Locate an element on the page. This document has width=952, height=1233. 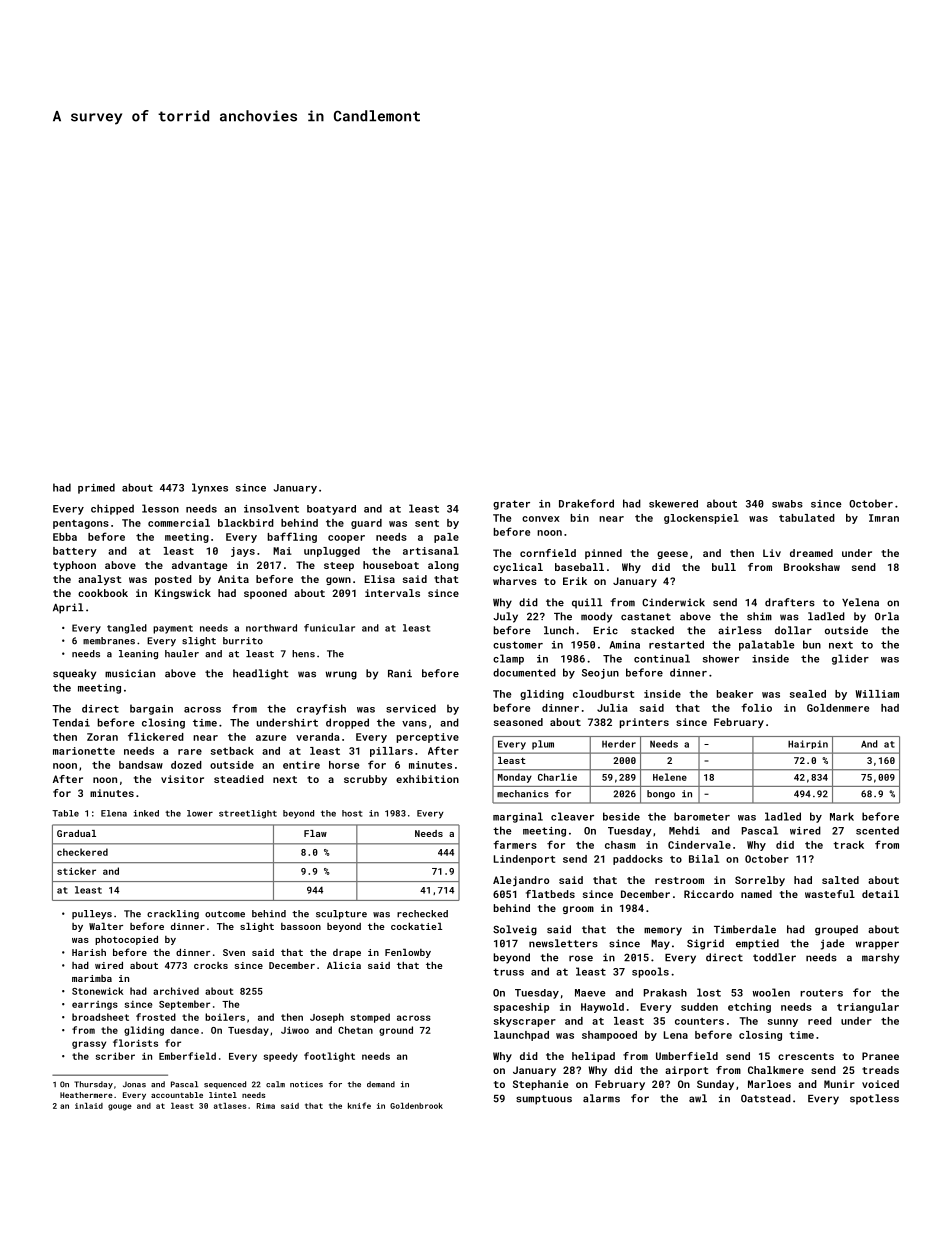
frosted is located at coordinates (156, 1017).
